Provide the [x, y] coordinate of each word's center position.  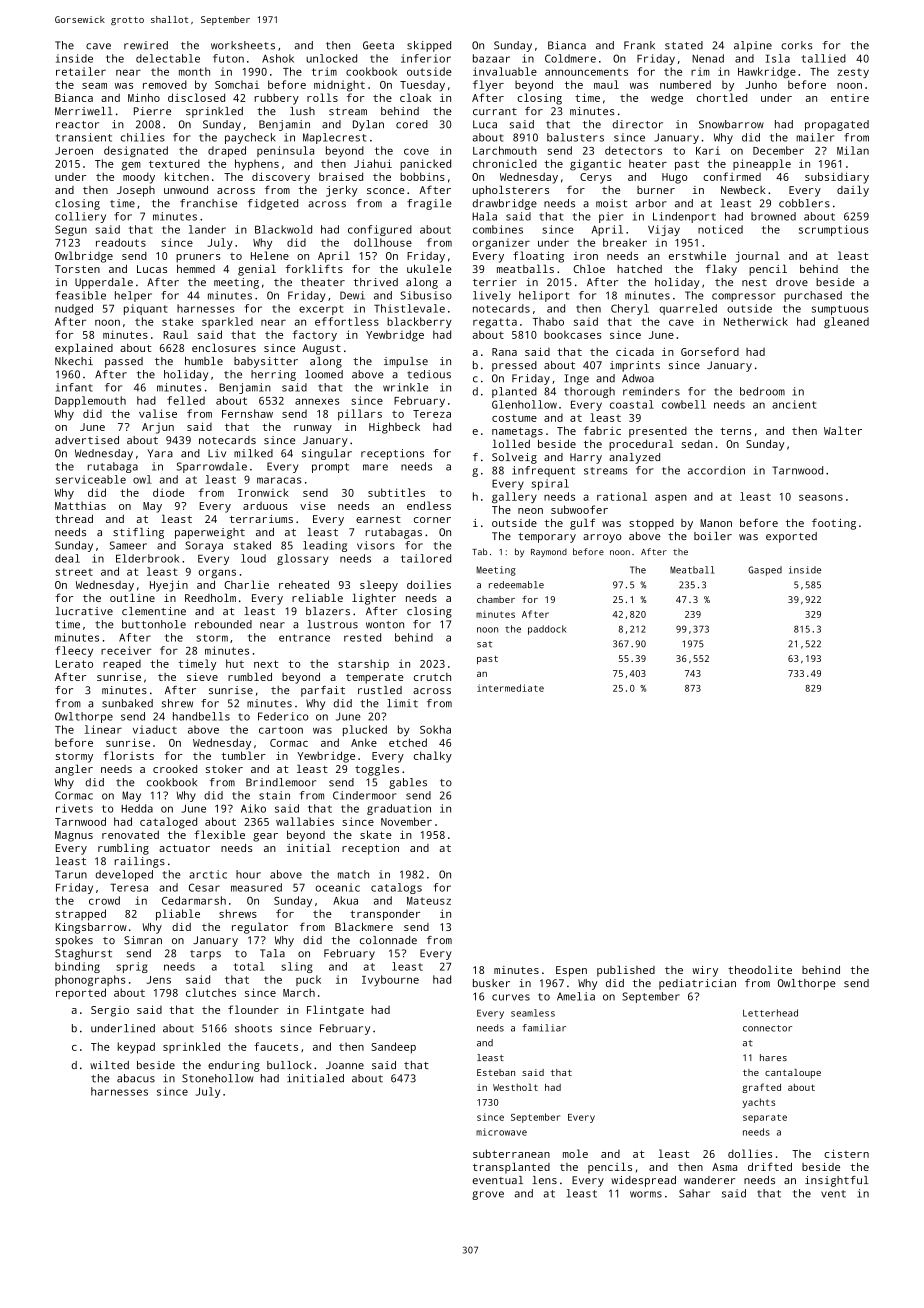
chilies [143, 137]
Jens [159, 980]
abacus [136, 1078]
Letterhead [770, 1013]
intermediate [510, 688]
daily [853, 191]
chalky [433, 757]
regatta [495, 323]
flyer [488, 86]
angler [74, 770]
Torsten [77, 269]
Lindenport [684, 217]
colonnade [388, 940]
